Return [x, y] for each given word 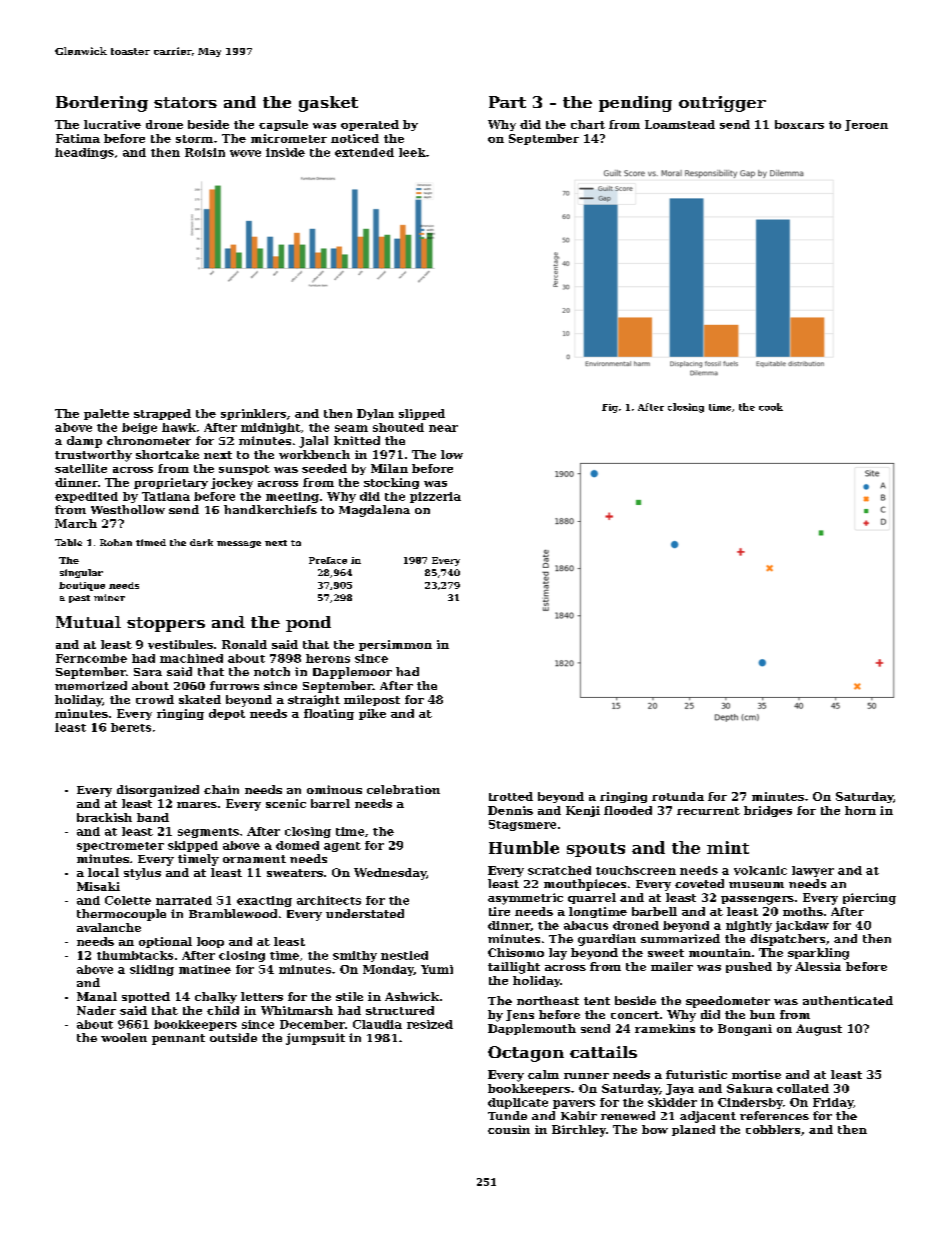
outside [233, 1037]
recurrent [708, 811]
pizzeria [435, 497]
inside [285, 152]
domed [297, 845]
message [239, 544]
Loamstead [680, 124]
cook [771, 407]
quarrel [592, 898]
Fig [610, 408]
